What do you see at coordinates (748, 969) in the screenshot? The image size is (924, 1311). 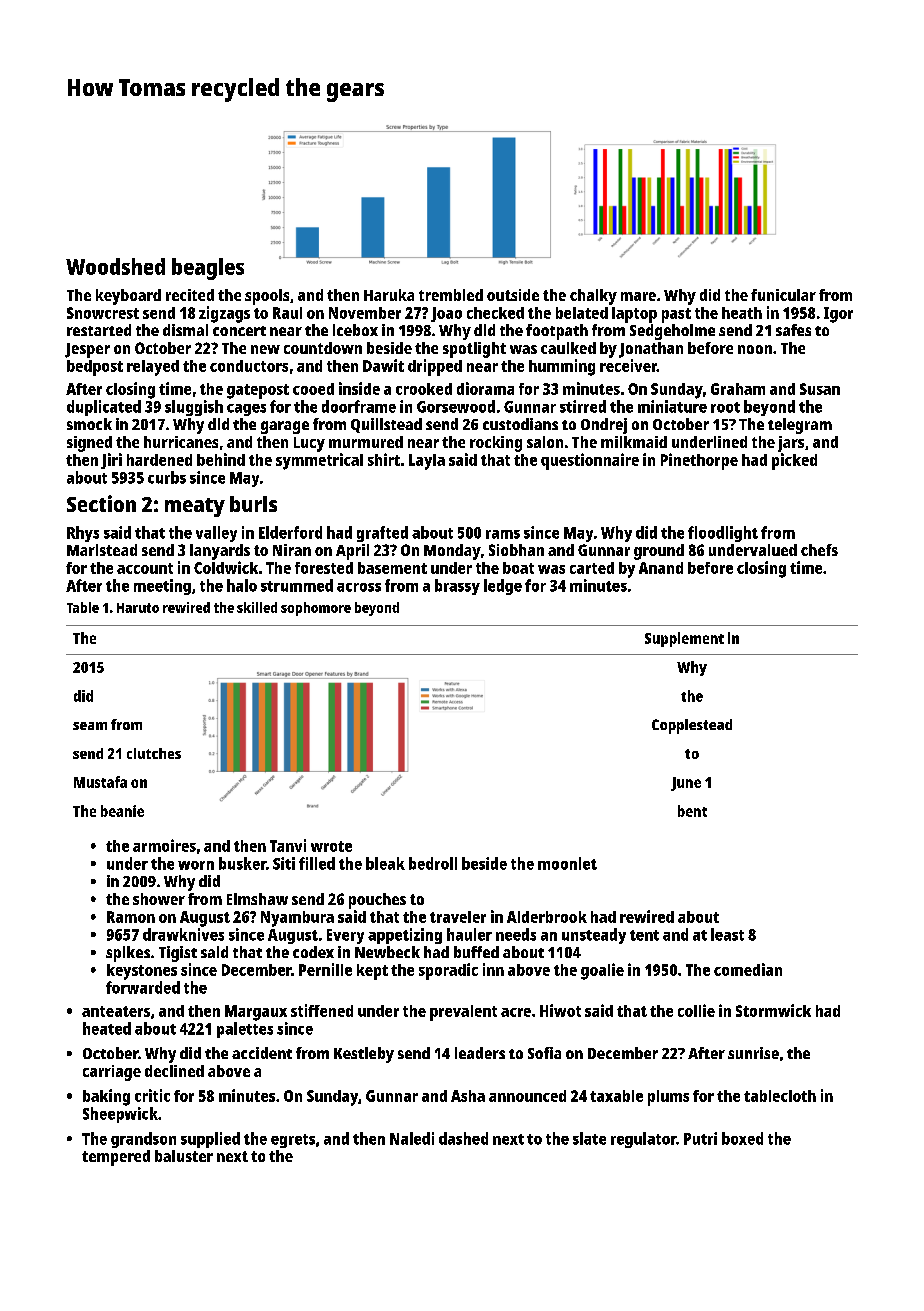 I see `comedian` at bounding box center [748, 969].
